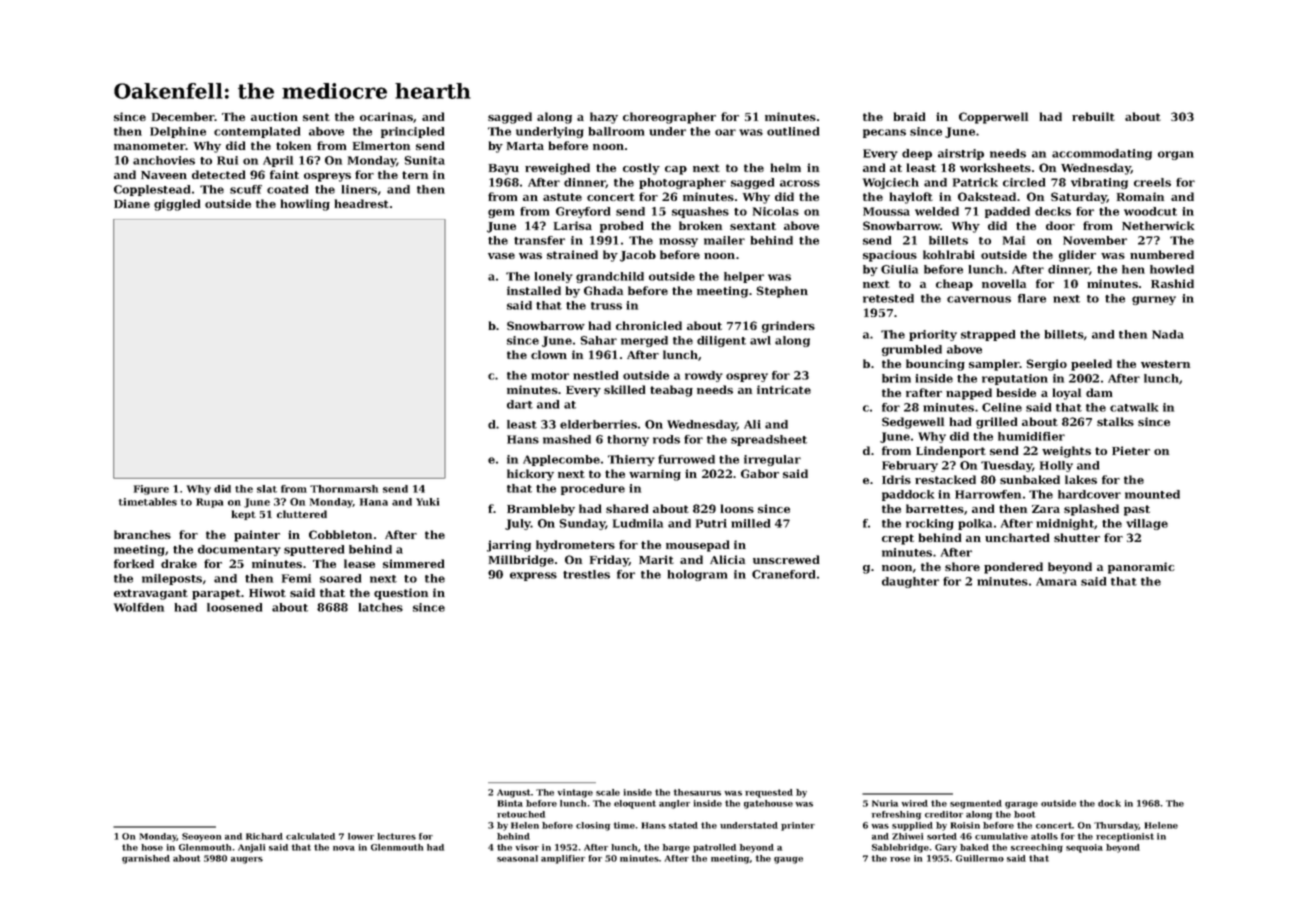 Image resolution: width=1308 pixels, height=924 pixels. Describe the element at coordinates (1084, 848) in the document. I see `sequoia` at that location.
